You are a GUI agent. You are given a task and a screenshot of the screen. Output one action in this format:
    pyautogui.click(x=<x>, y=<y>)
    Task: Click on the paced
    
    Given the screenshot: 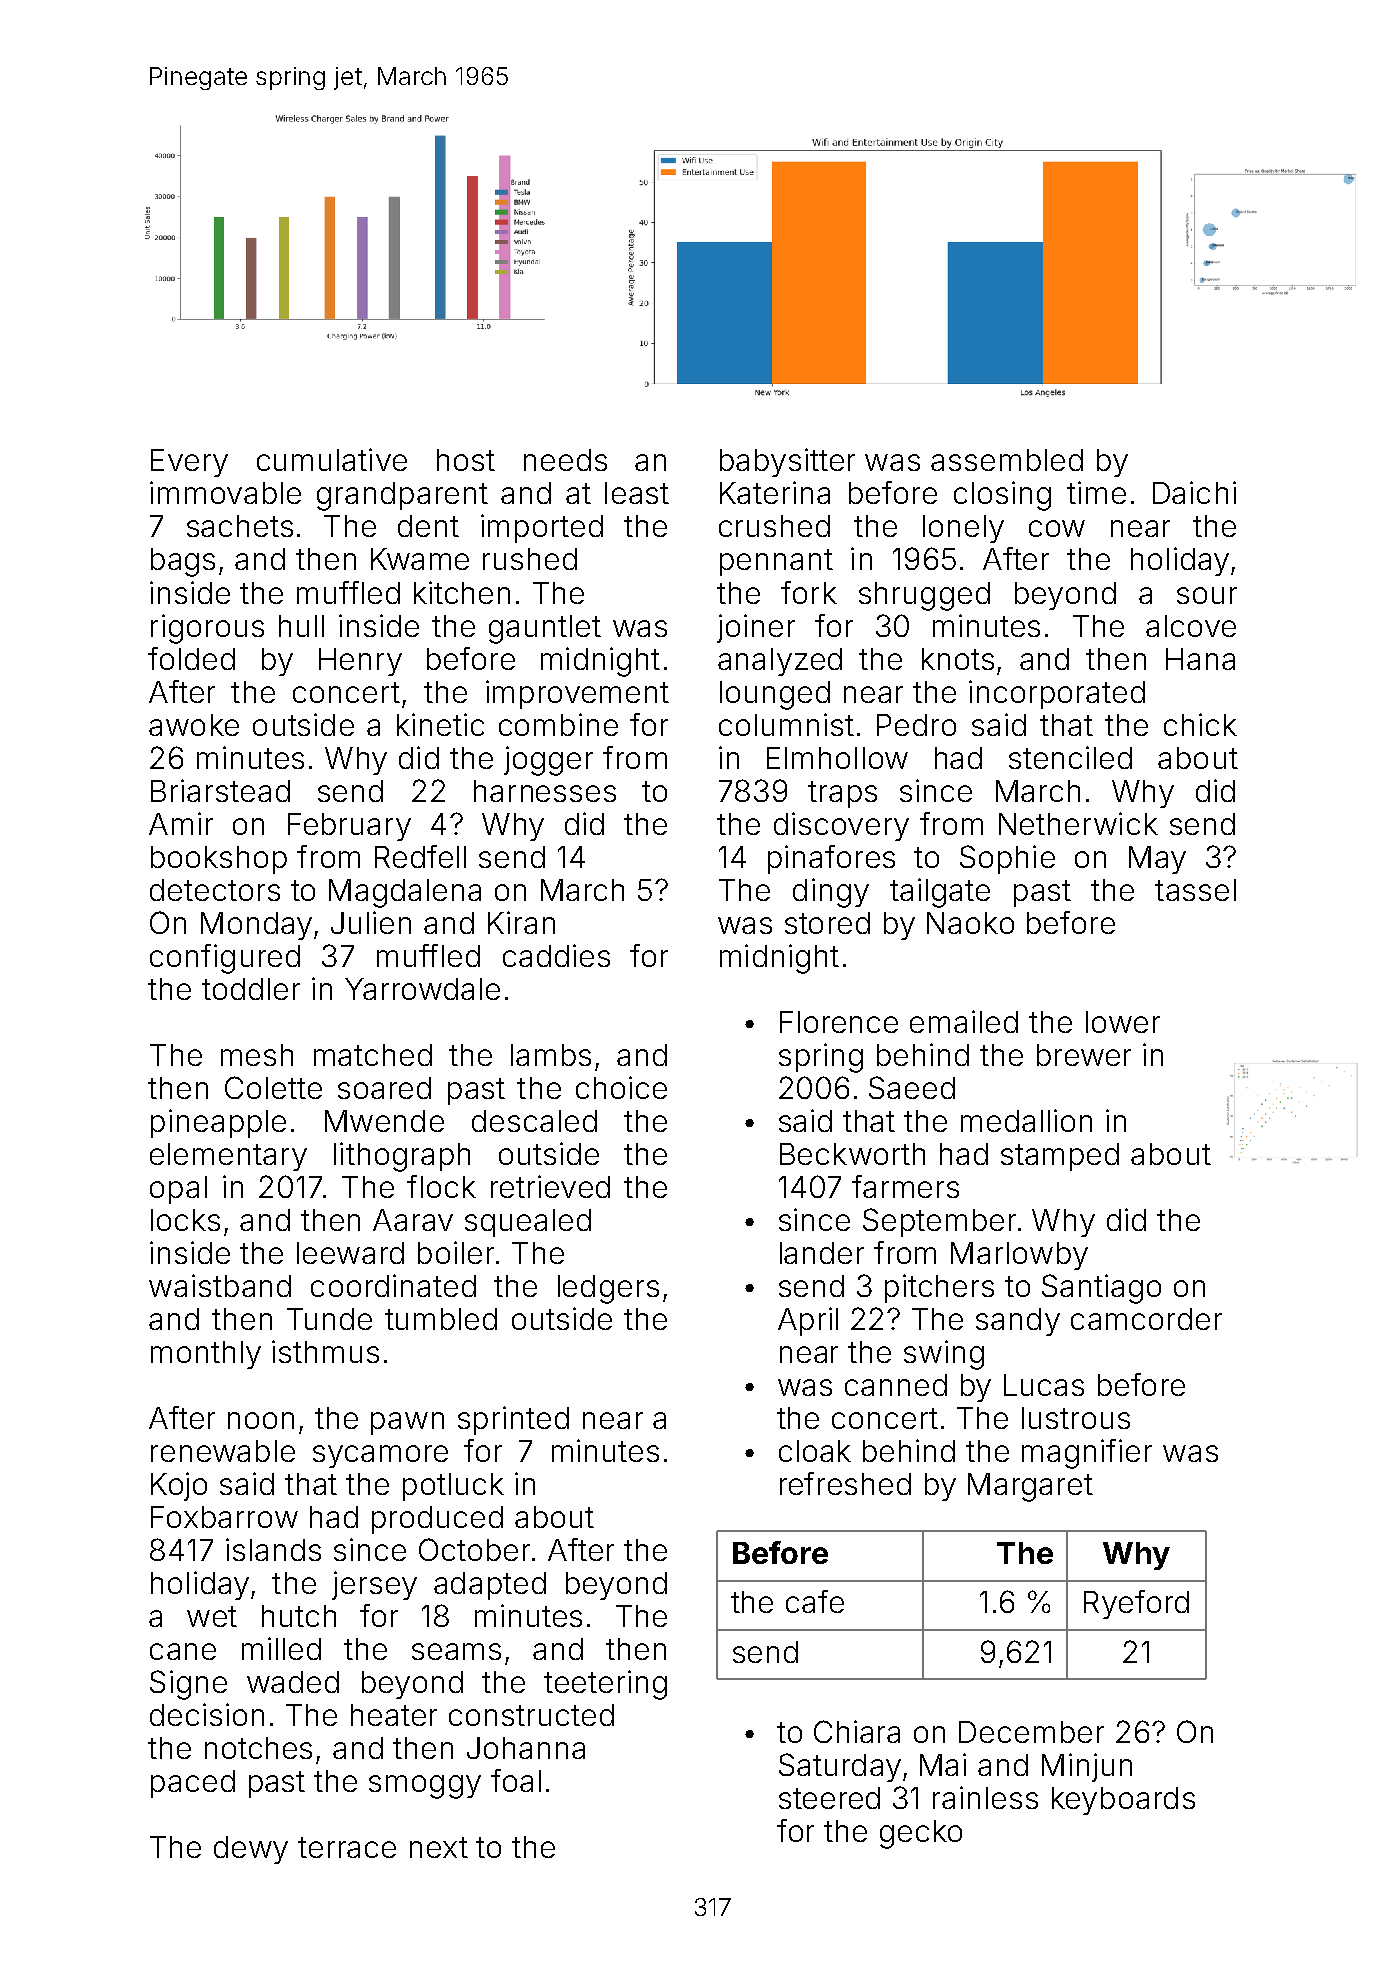 What is the action you would take?
    pyautogui.click(x=193, y=1784)
